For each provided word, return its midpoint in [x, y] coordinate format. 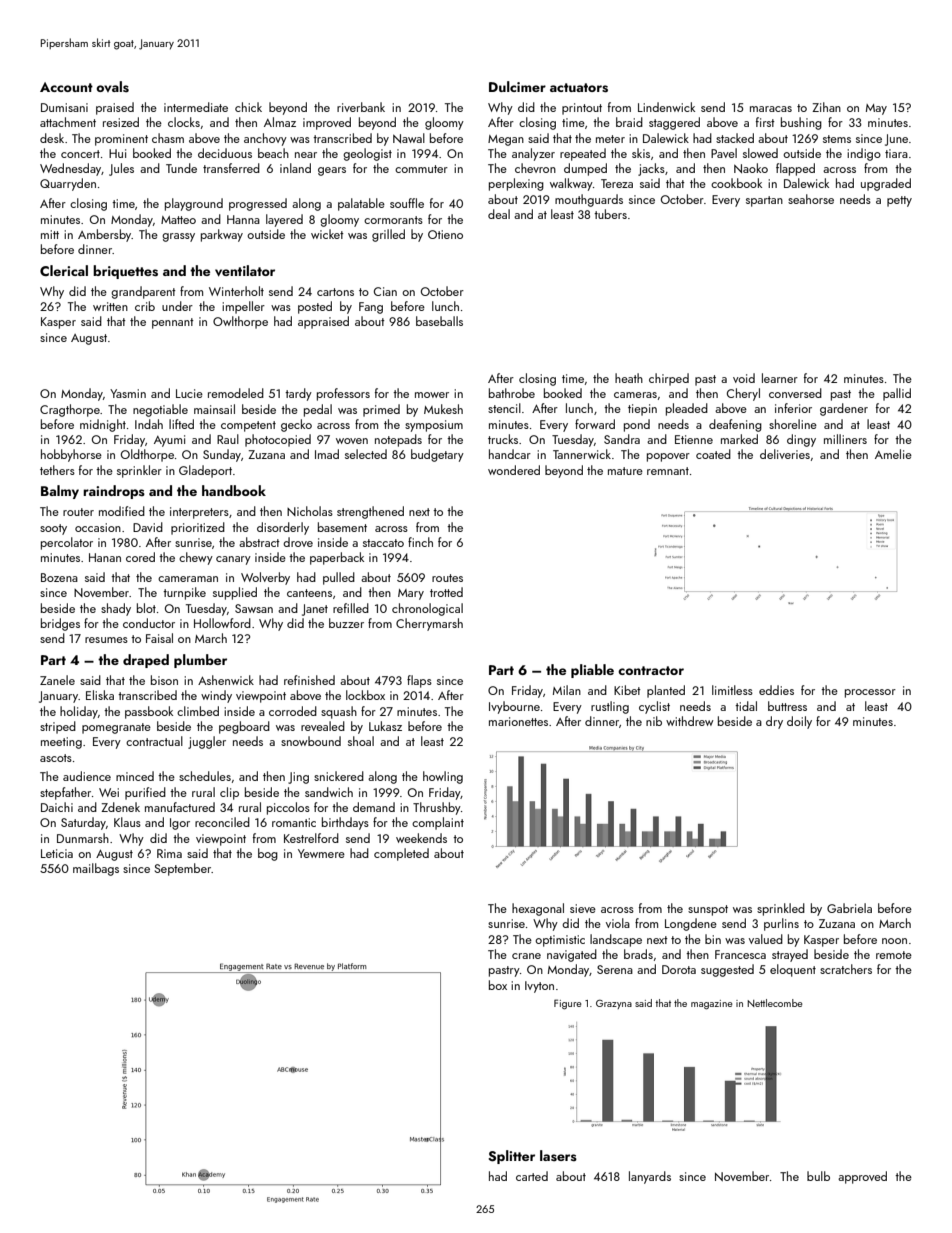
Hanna [243, 219]
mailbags [96, 869]
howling [443, 777]
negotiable [160, 410]
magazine [711, 1005]
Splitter [511, 1157]
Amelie [893, 454]
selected [366, 454]
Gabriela [849, 908]
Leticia [57, 853]
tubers [610, 214]
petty [899, 201]
